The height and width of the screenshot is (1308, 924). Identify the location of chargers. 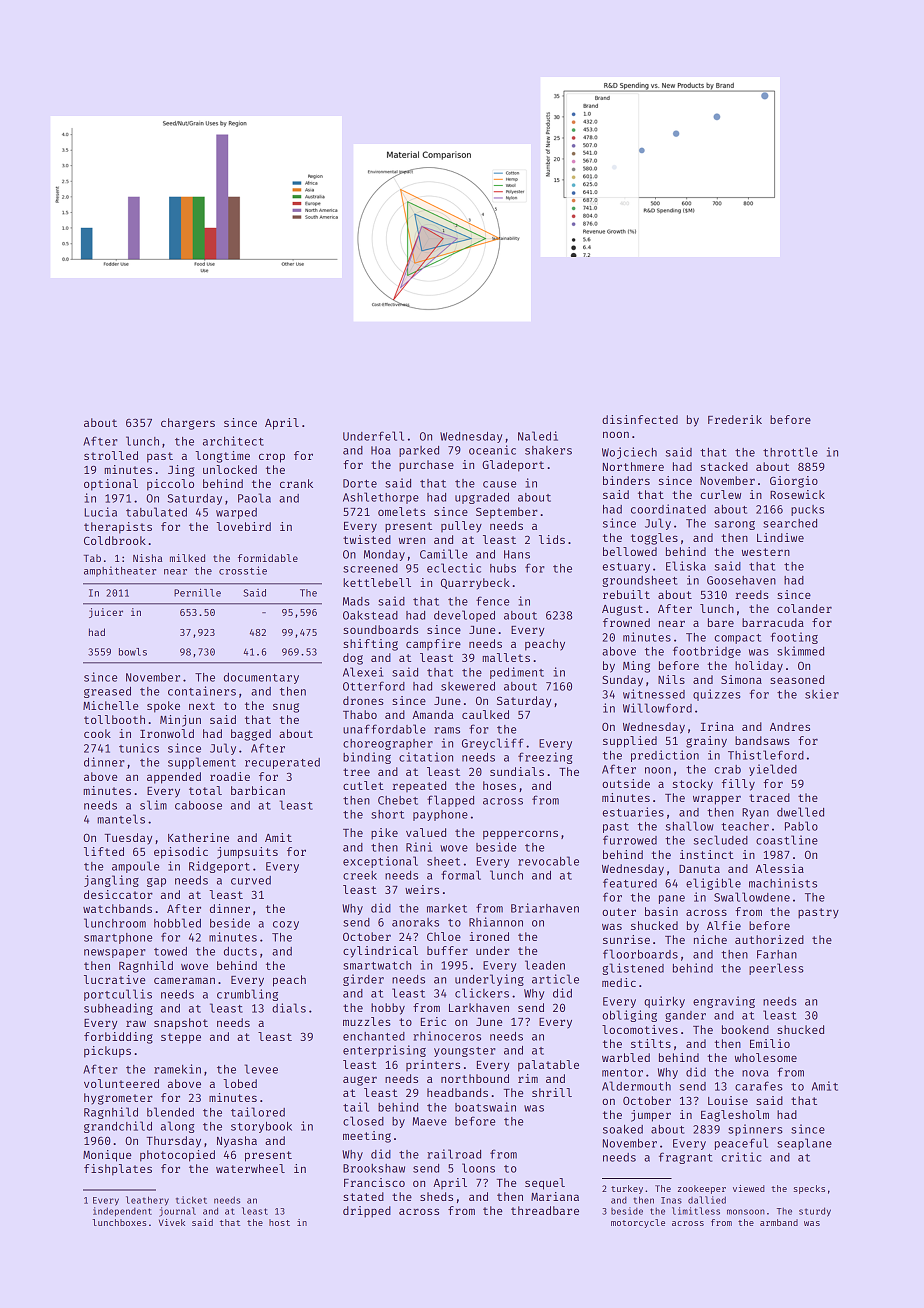
(188, 424).
